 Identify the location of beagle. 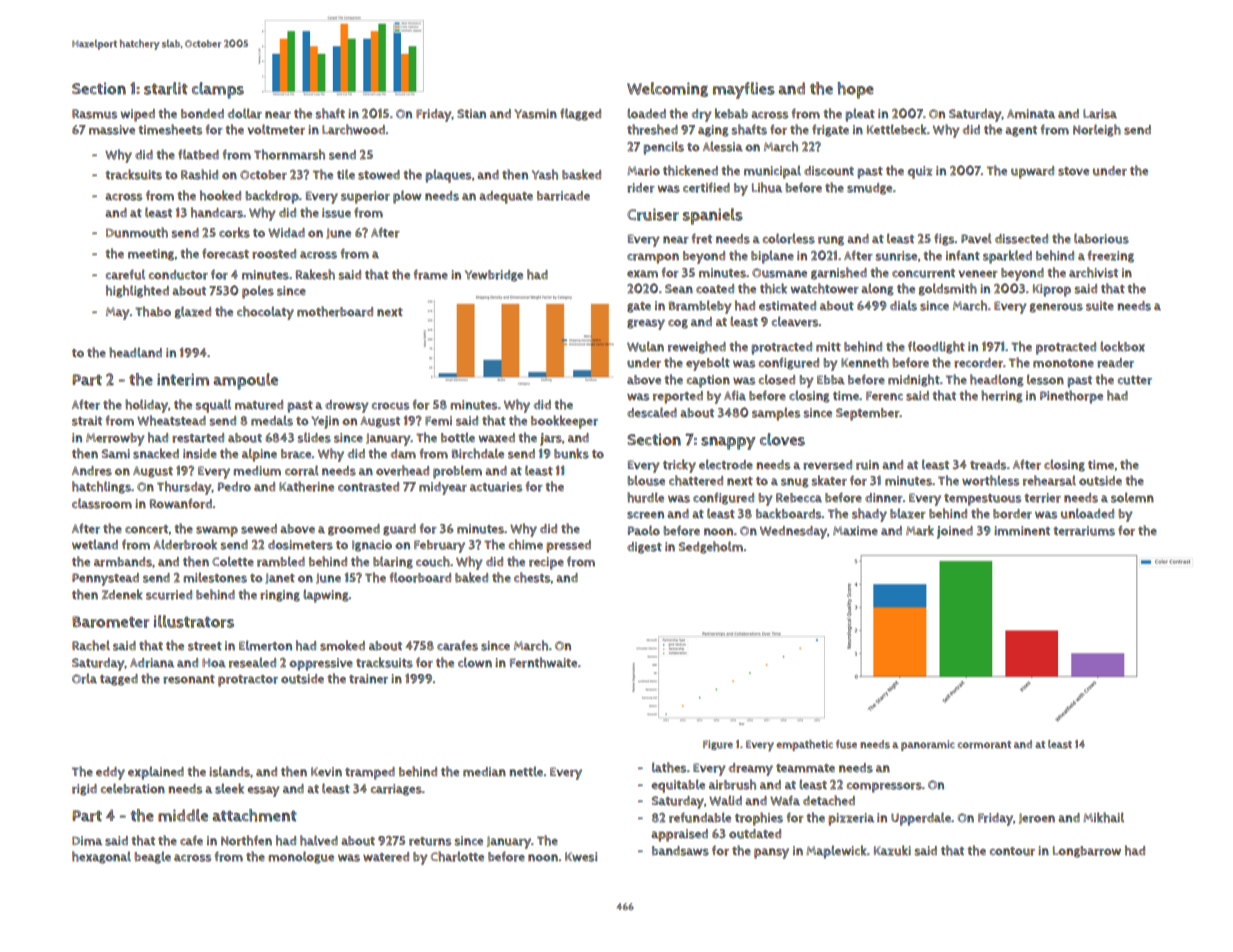
(153, 857).
